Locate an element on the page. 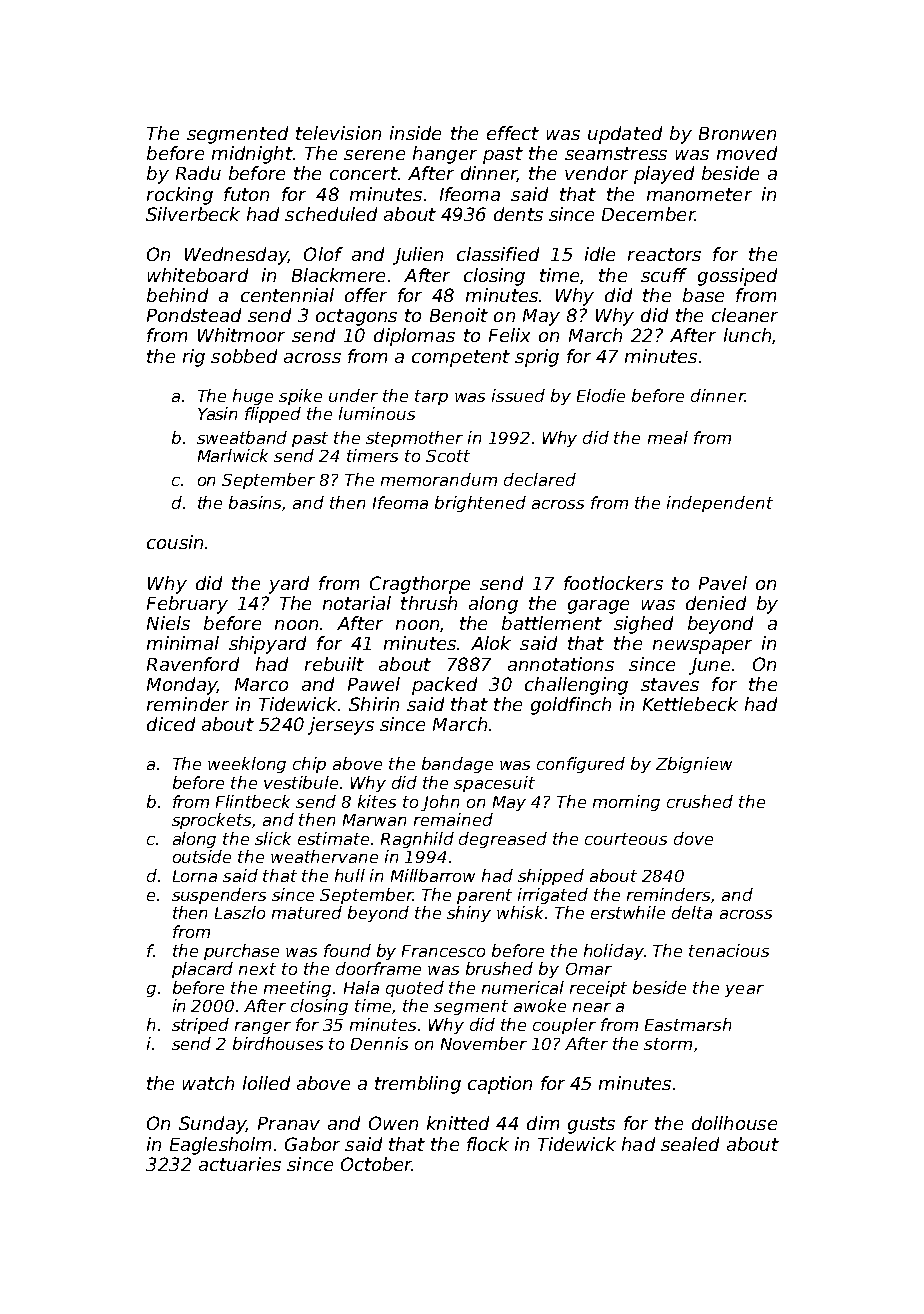  Blackmere is located at coordinates (338, 275).
